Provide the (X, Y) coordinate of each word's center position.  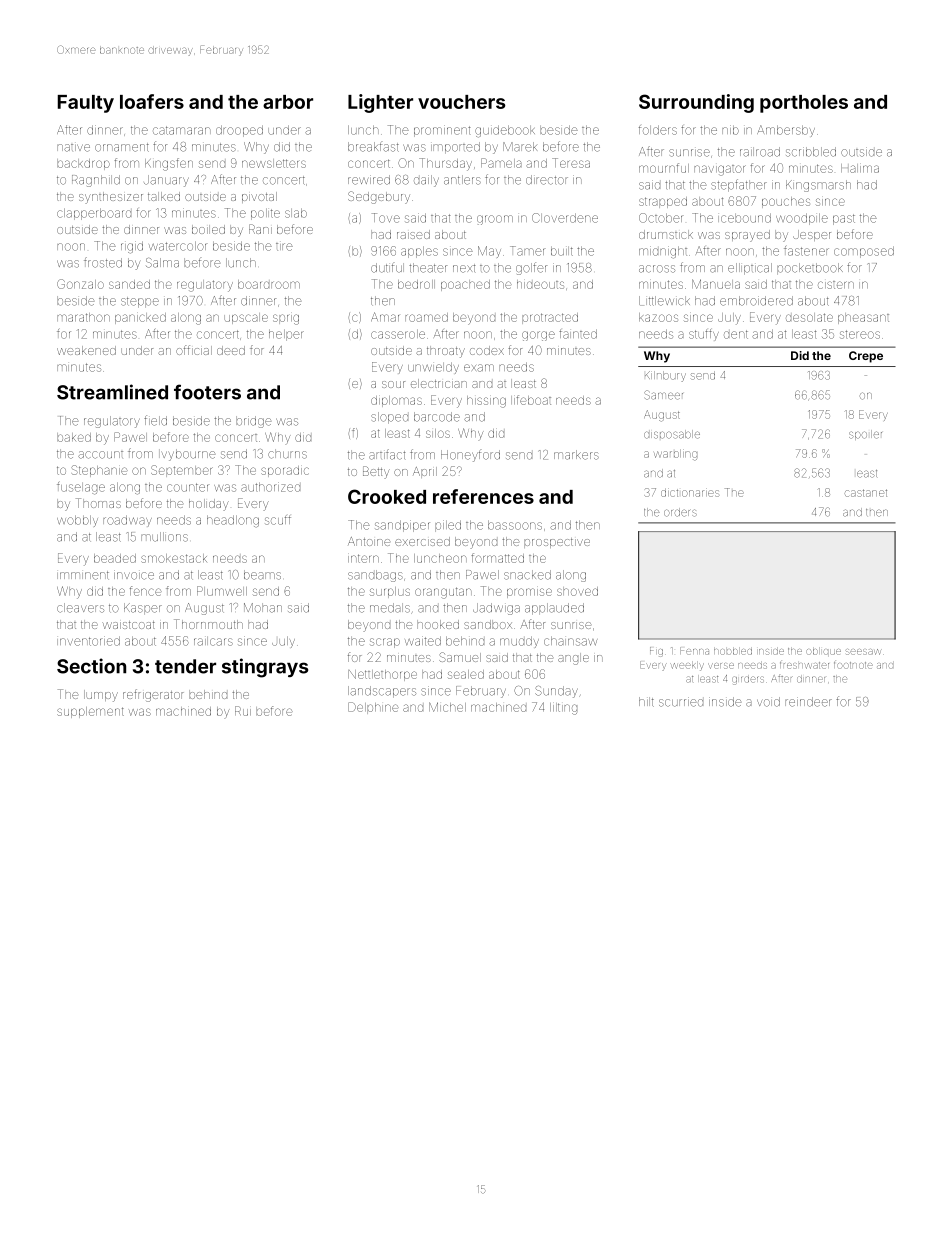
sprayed (747, 236)
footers (207, 392)
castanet (866, 493)
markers (576, 455)
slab (296, 213)
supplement (90, 712)
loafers (152, 101)
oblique (824, 652)
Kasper (143, 608)
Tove (386, 218)
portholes (804, 104)
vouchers (461, 102)
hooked (438, 624)
